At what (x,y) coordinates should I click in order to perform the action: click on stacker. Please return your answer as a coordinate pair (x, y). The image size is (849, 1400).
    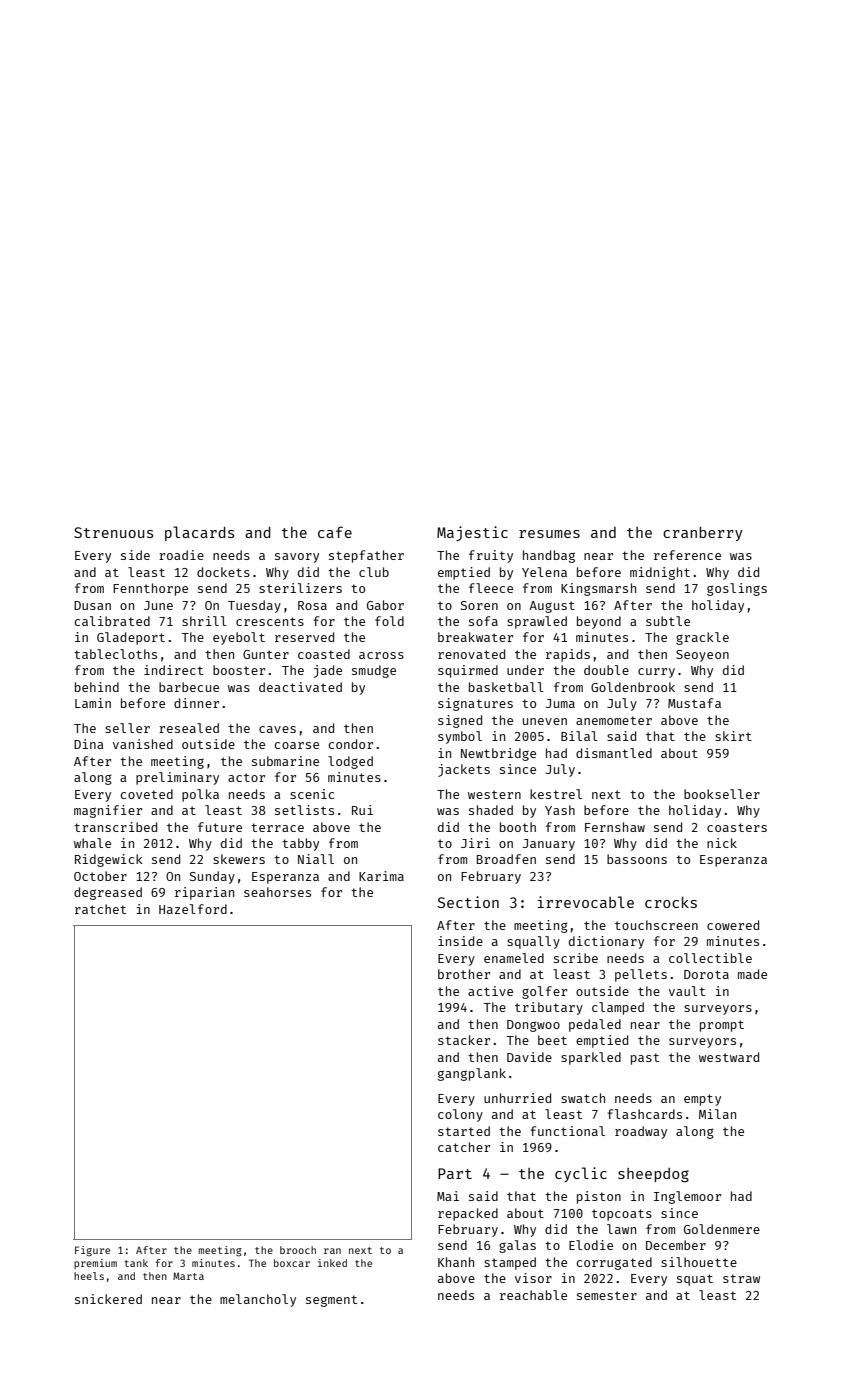
    Looking at the image, I should click on (464, 1040).
